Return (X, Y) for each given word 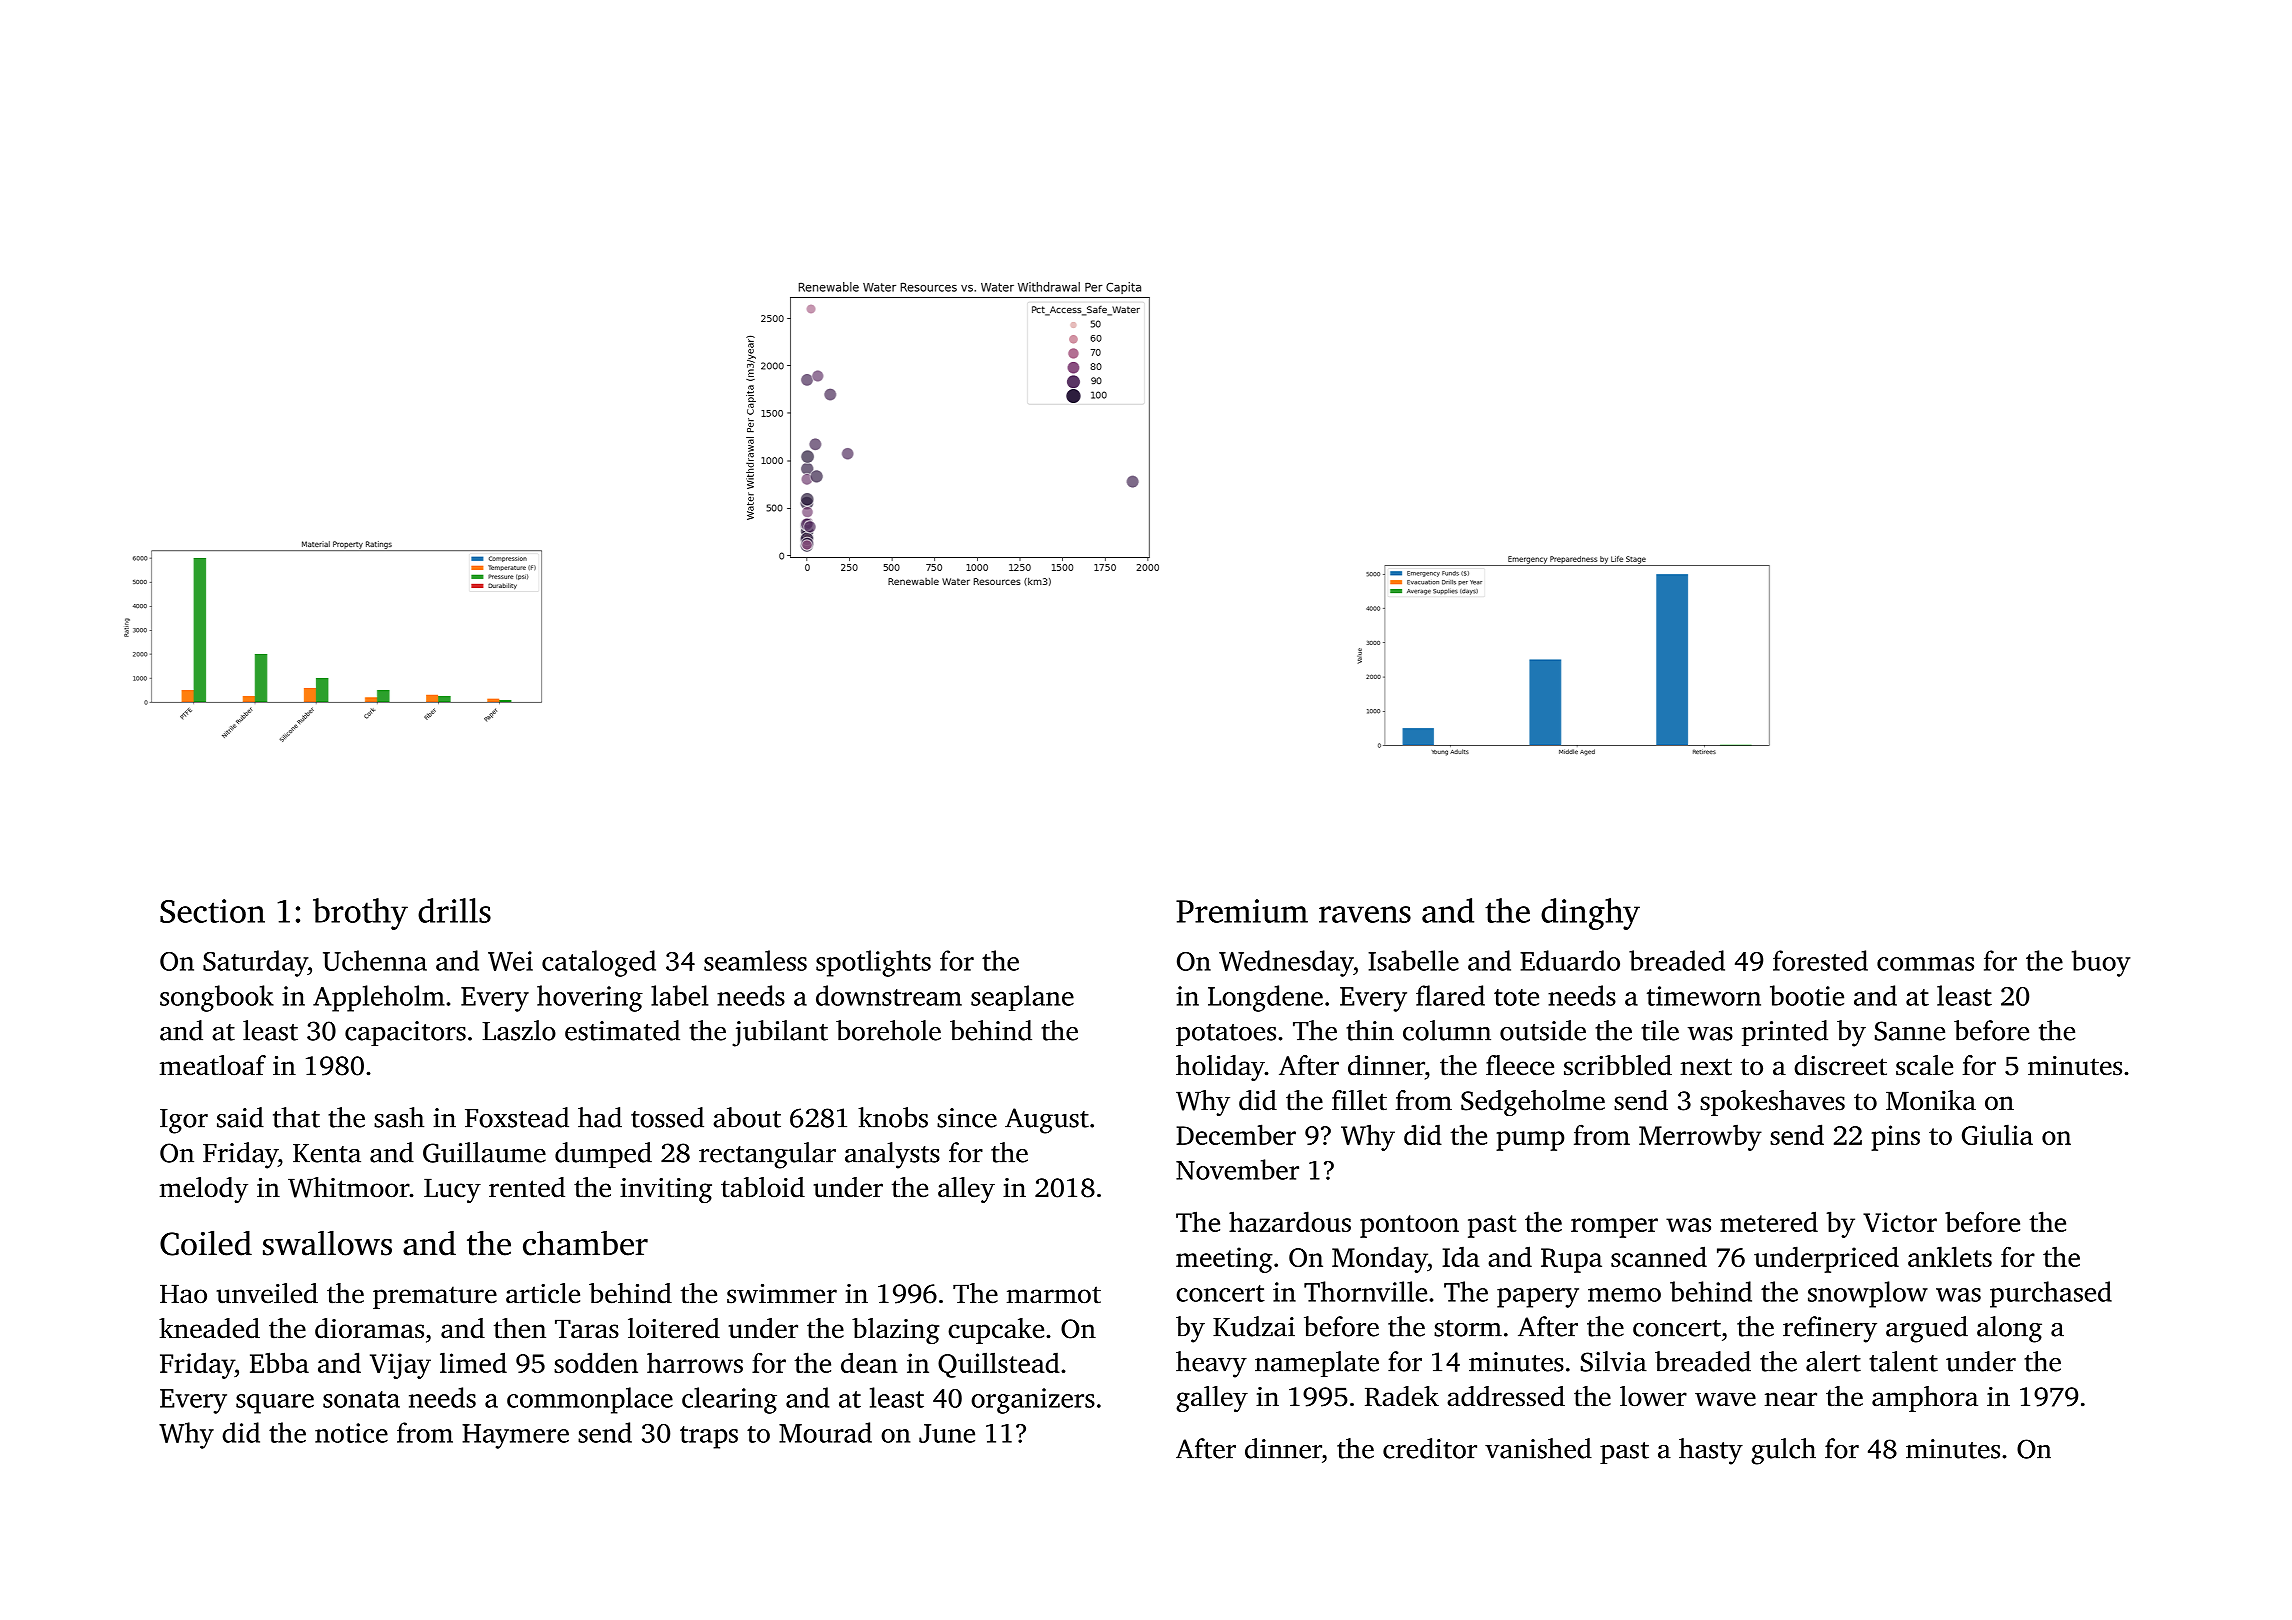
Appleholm (379, 998)
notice (351, 1433)
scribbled (1618, 1065)
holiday (1220, 1068)
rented (527, 1187)
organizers (1033, 1401)
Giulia (1997, 1134)
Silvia (1614, 1361)
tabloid (763, 1187)
